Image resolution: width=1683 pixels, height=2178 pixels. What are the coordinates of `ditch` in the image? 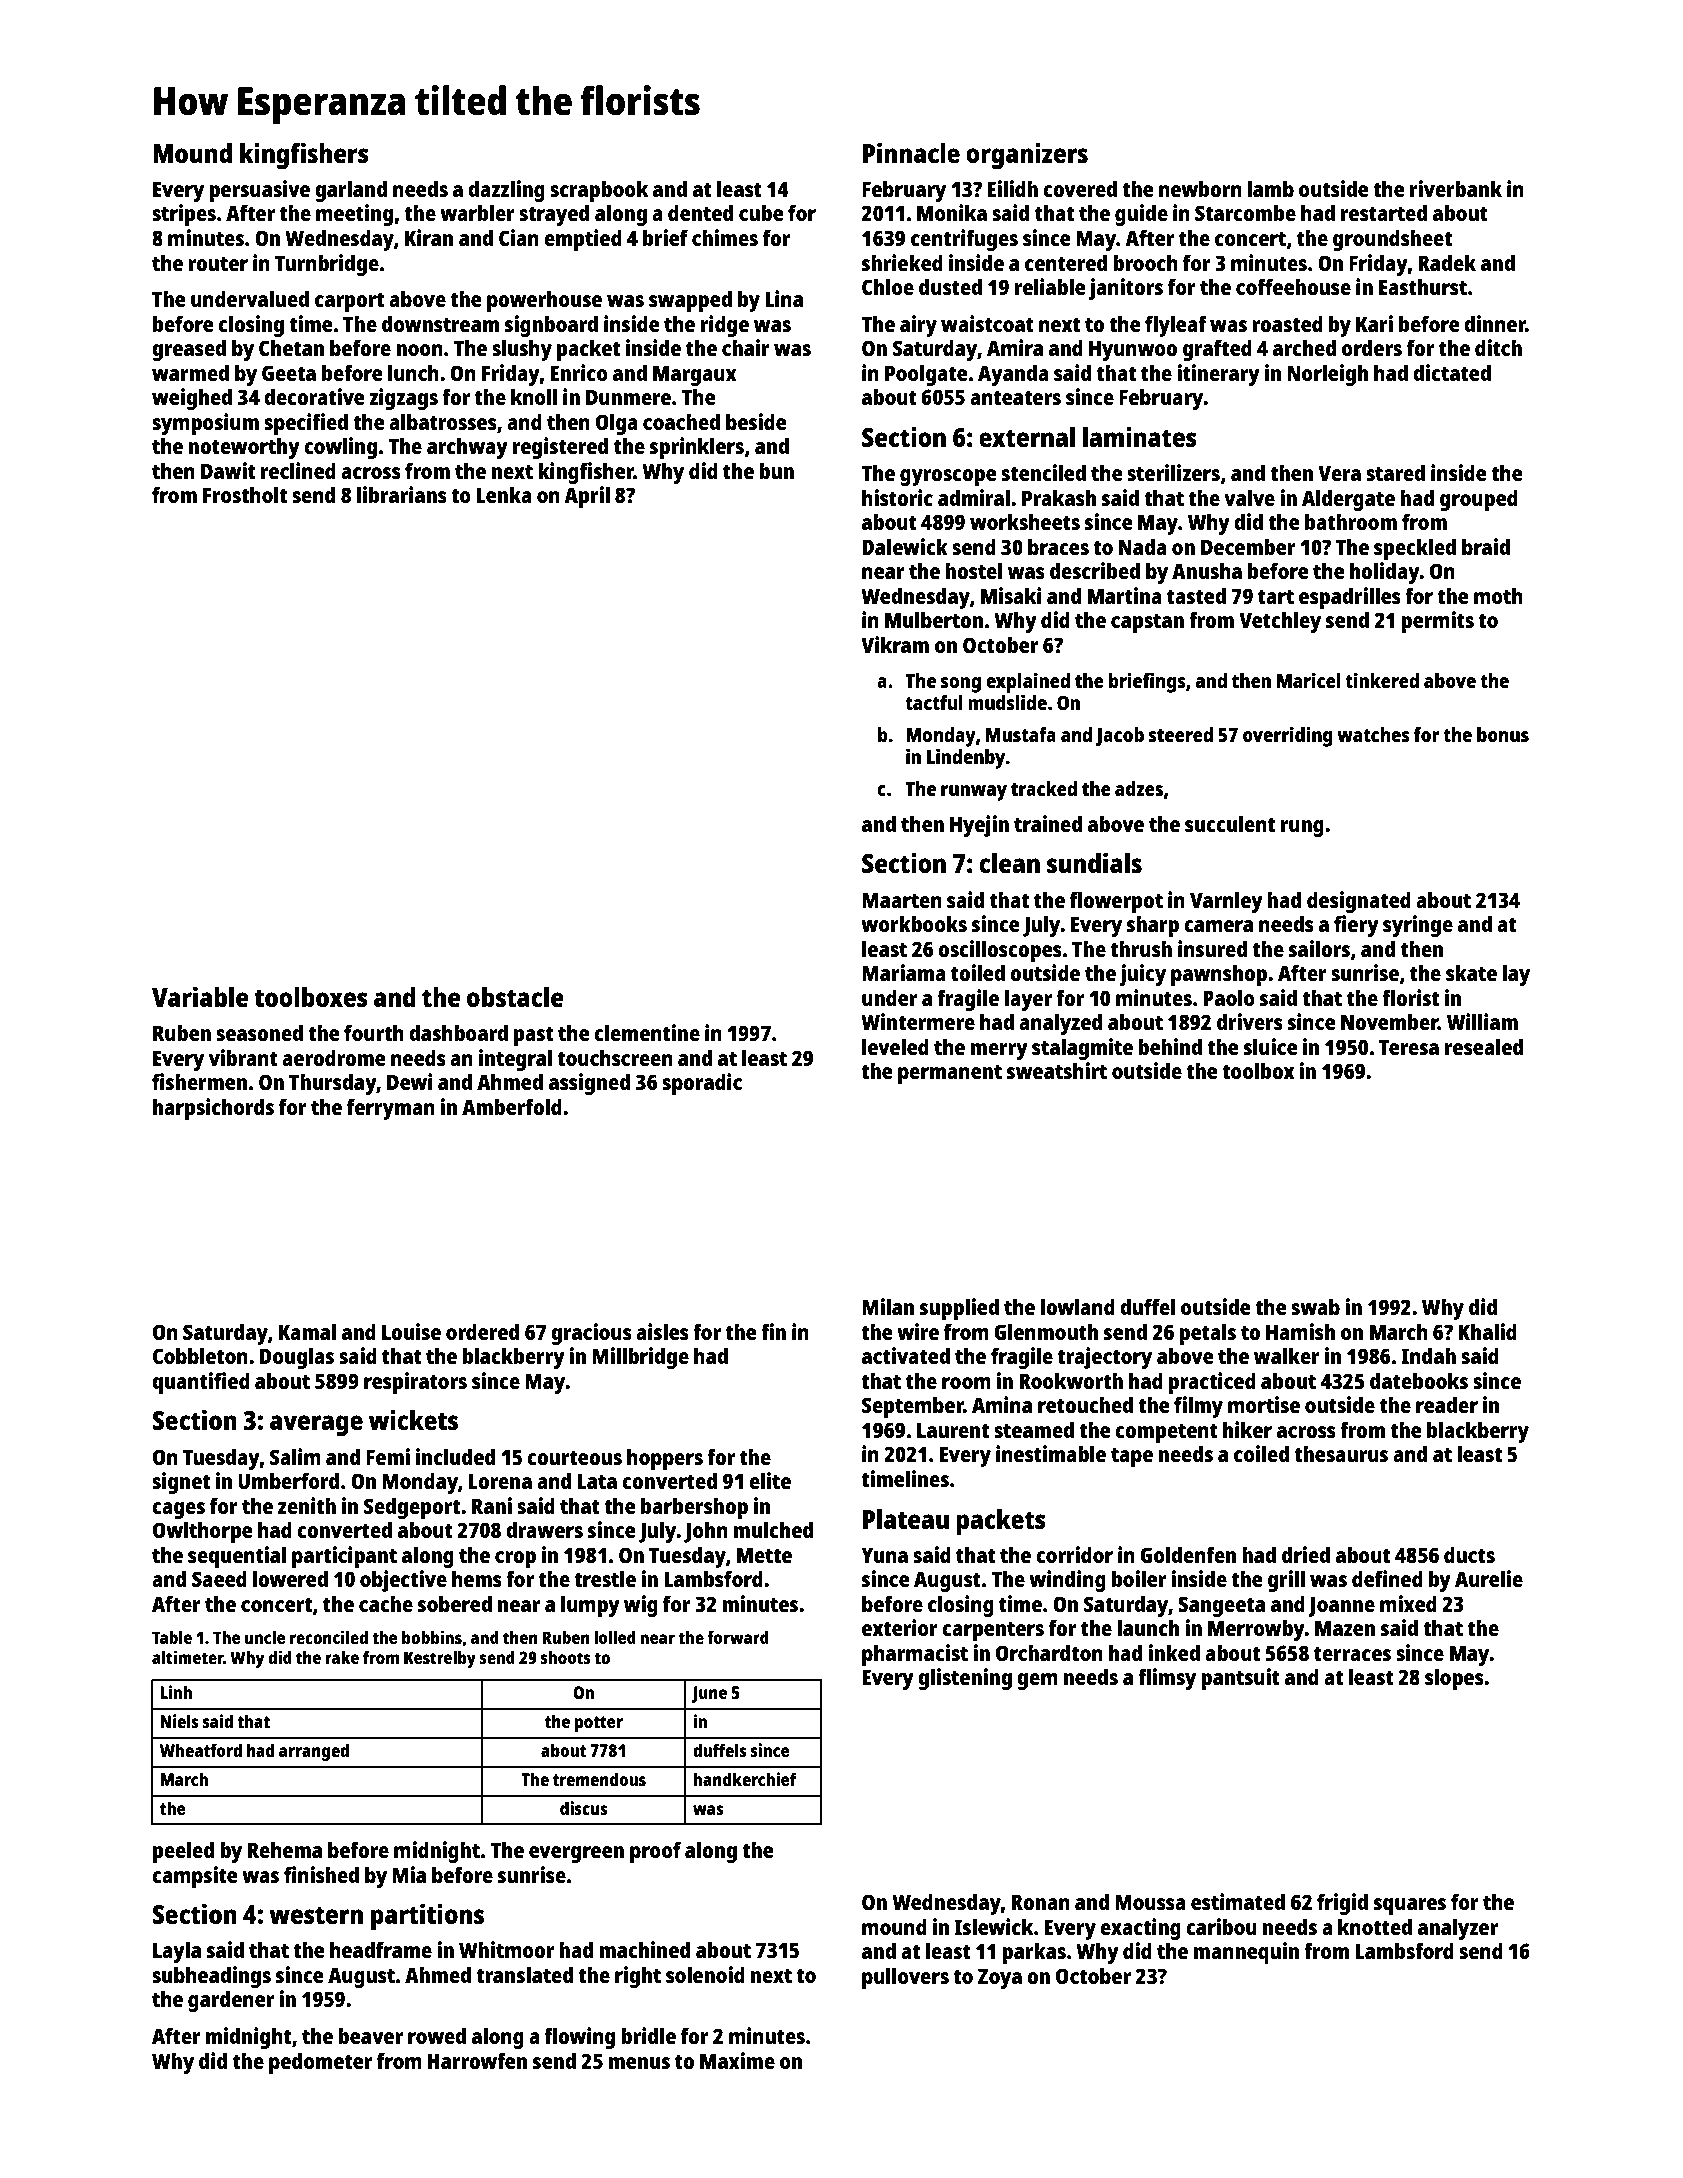 It's located at (1498, 347).
